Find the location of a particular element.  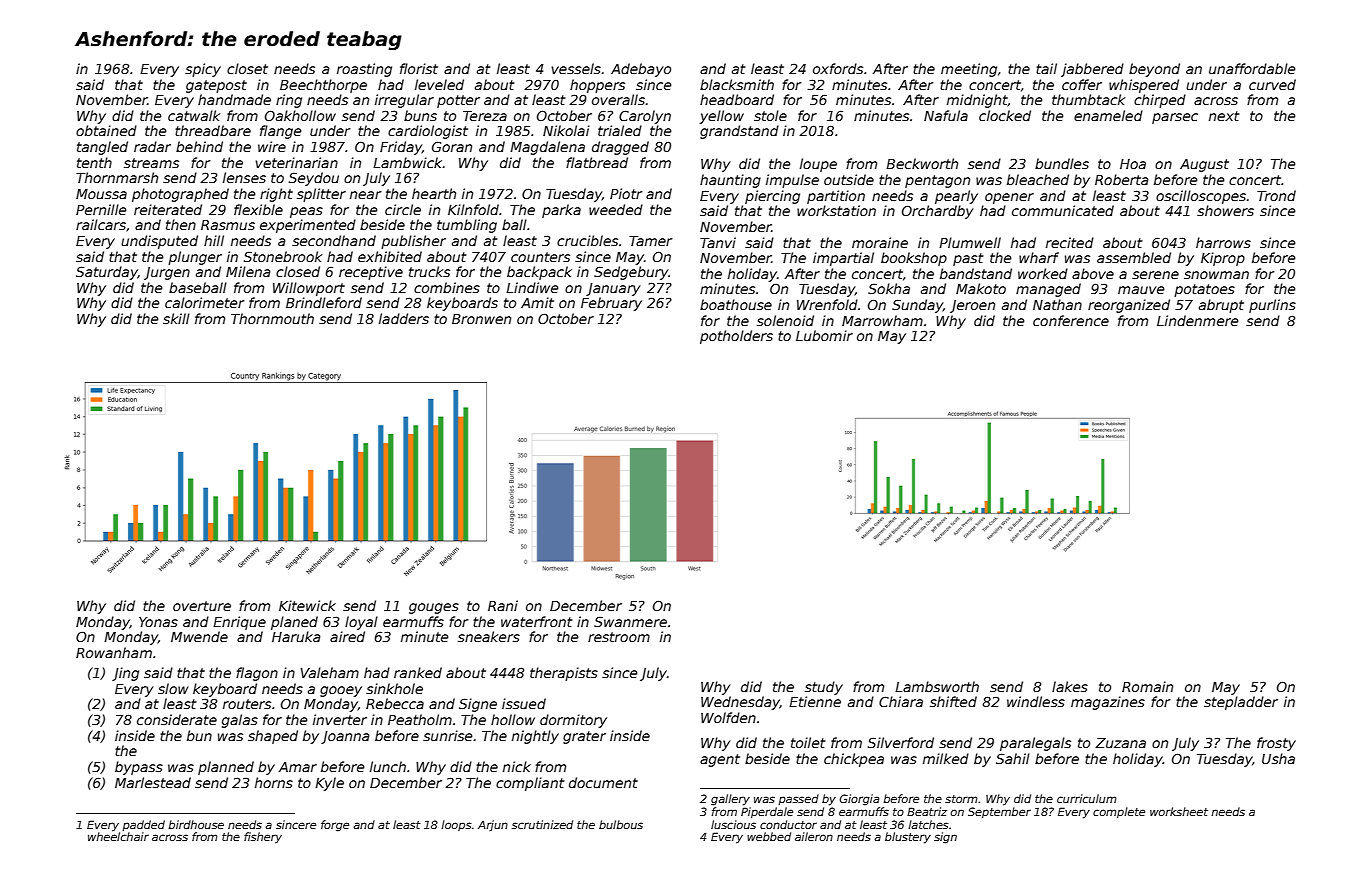

potholders is located at coordinates (736, 337).
